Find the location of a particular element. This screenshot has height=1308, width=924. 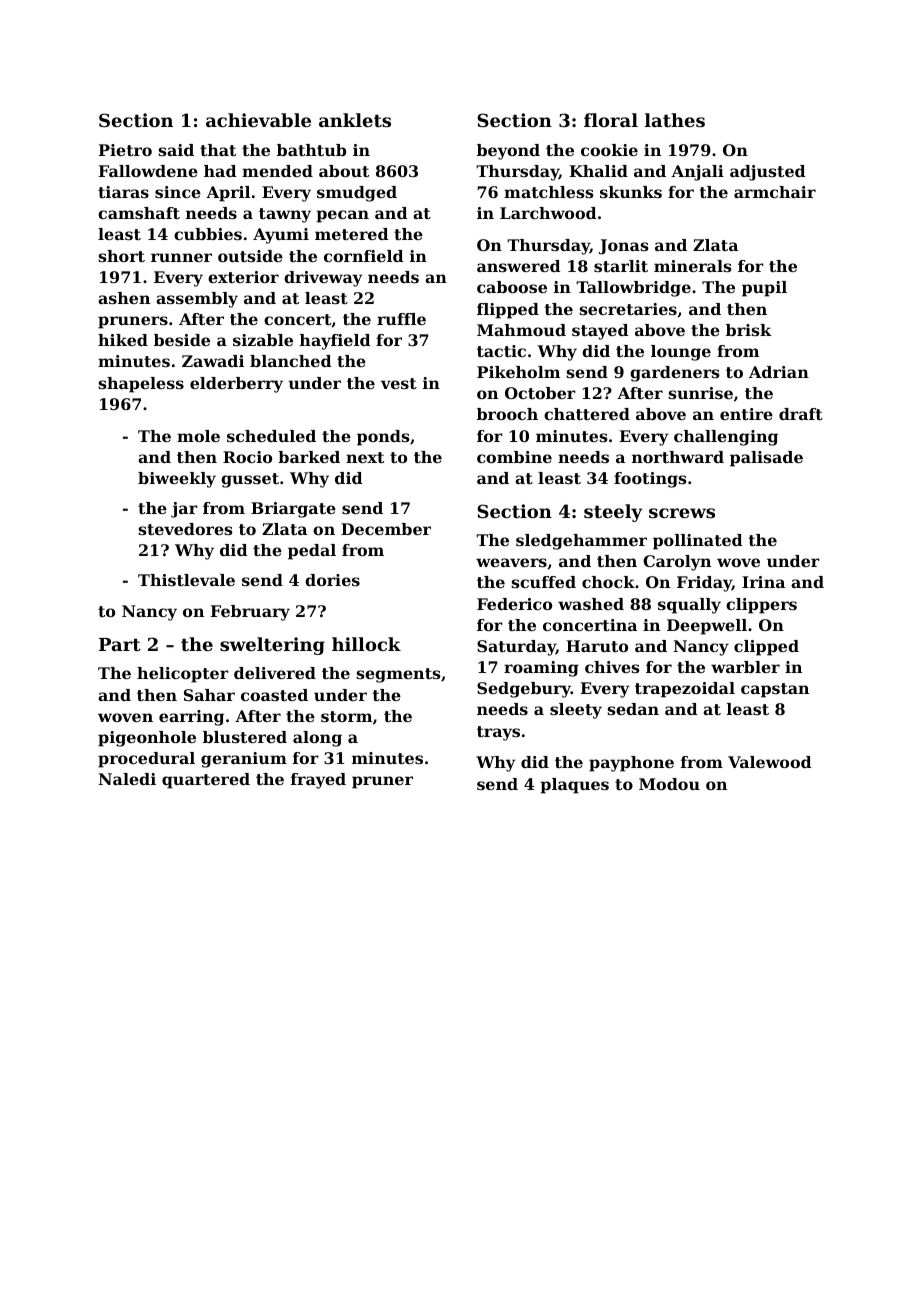

lathes is located at coordinates (675, 120).
